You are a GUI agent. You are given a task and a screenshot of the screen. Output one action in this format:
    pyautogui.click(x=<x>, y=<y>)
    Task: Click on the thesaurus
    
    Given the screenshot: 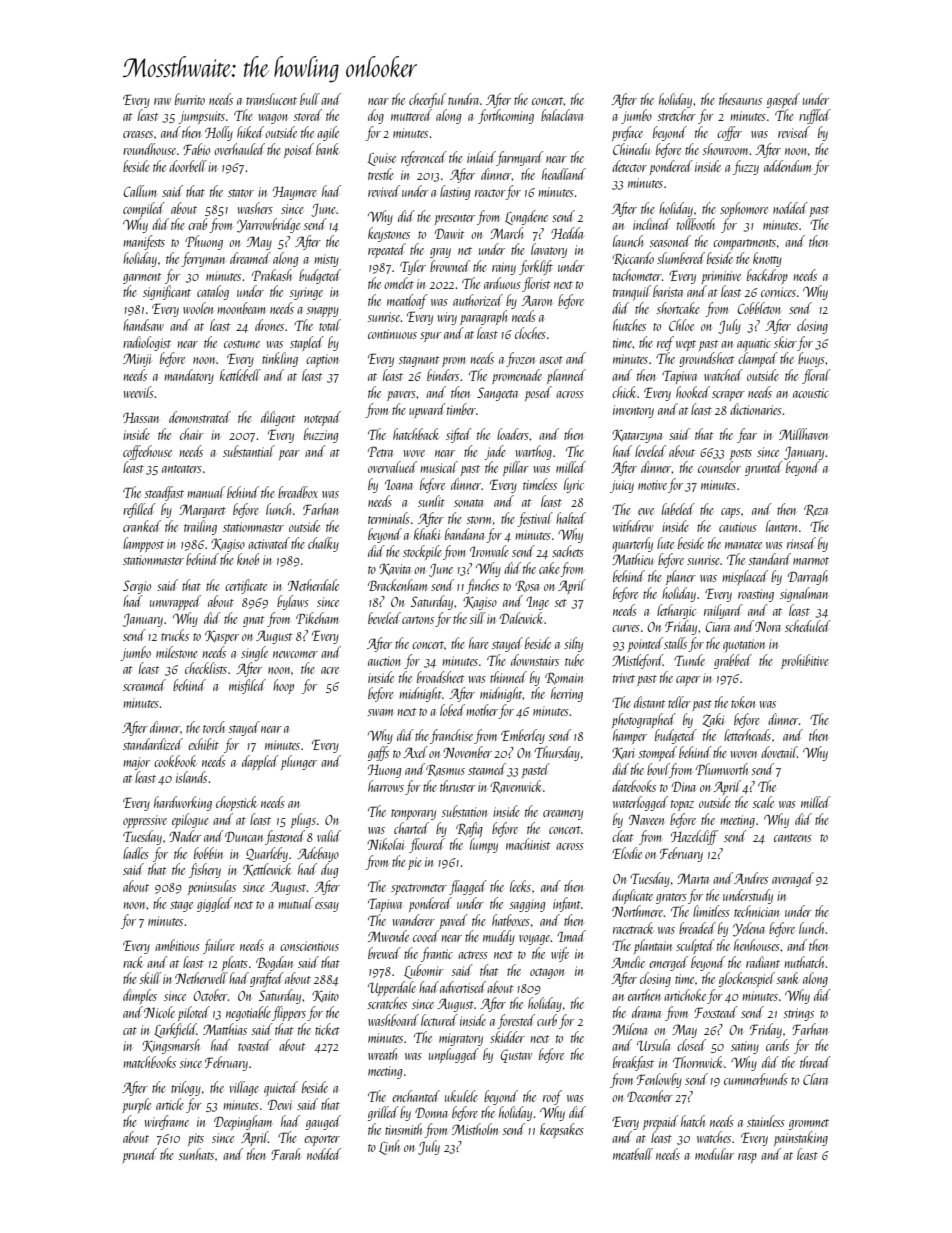 What is the action you would take?
    pyautogui.click(x=740, y=99)
